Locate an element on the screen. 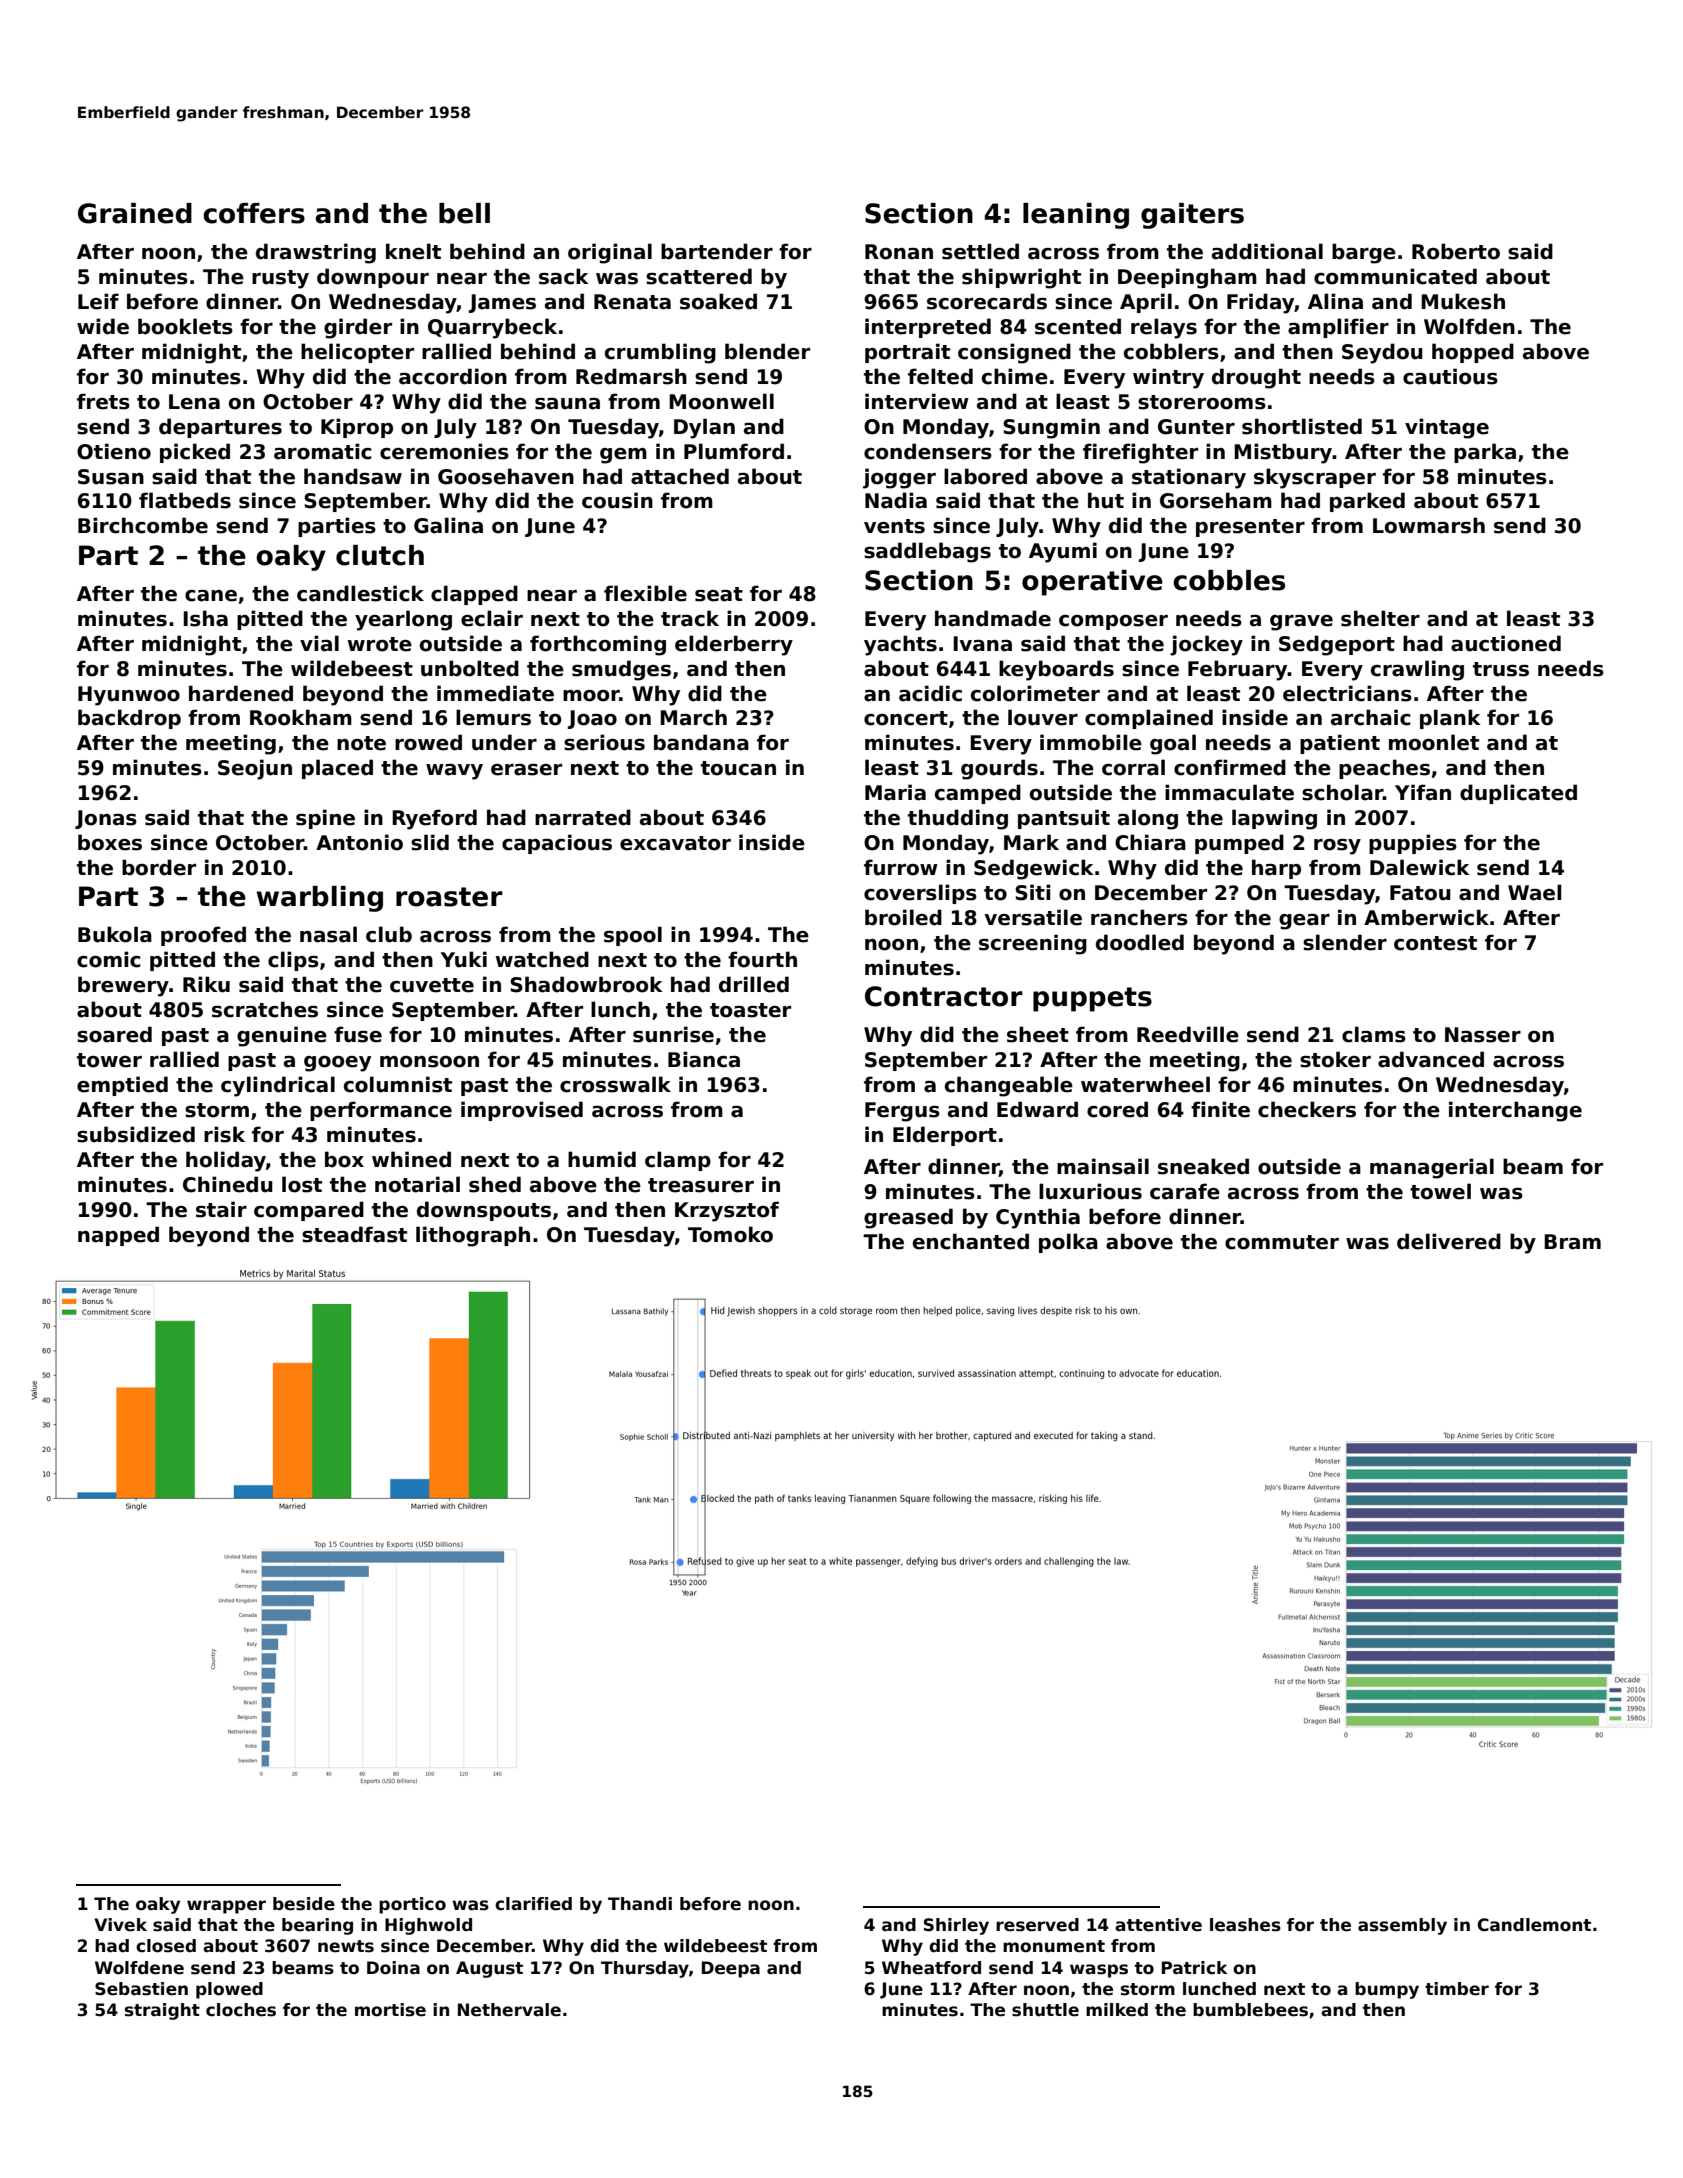 The image size is (1683, 2178). interchange is located at coordinates (1515, 1111).
